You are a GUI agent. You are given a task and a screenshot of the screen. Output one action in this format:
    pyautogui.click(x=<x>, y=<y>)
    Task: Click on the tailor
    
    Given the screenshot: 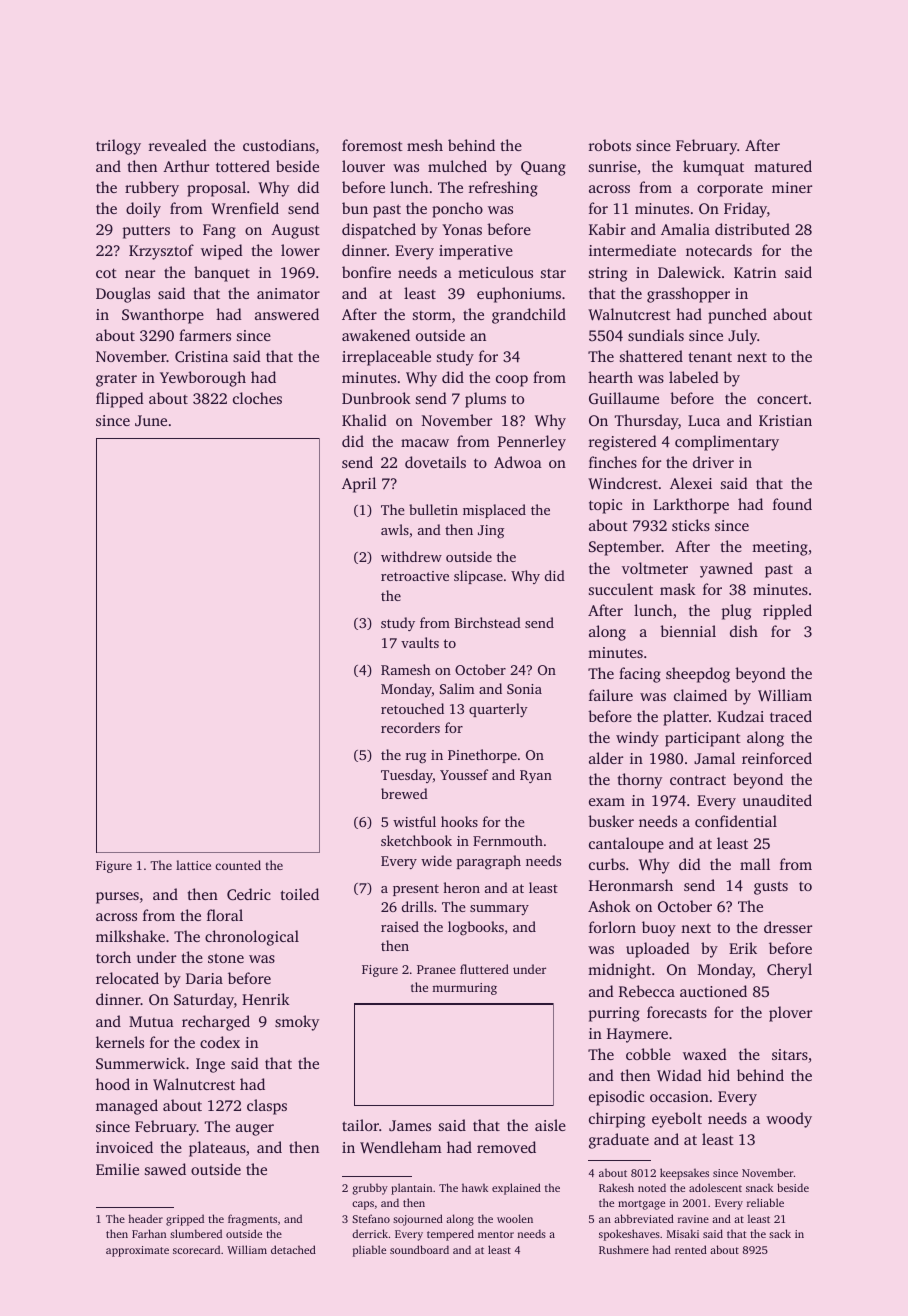 What is the action you would take?
    pyautogui.click(x=360, y=1125)
